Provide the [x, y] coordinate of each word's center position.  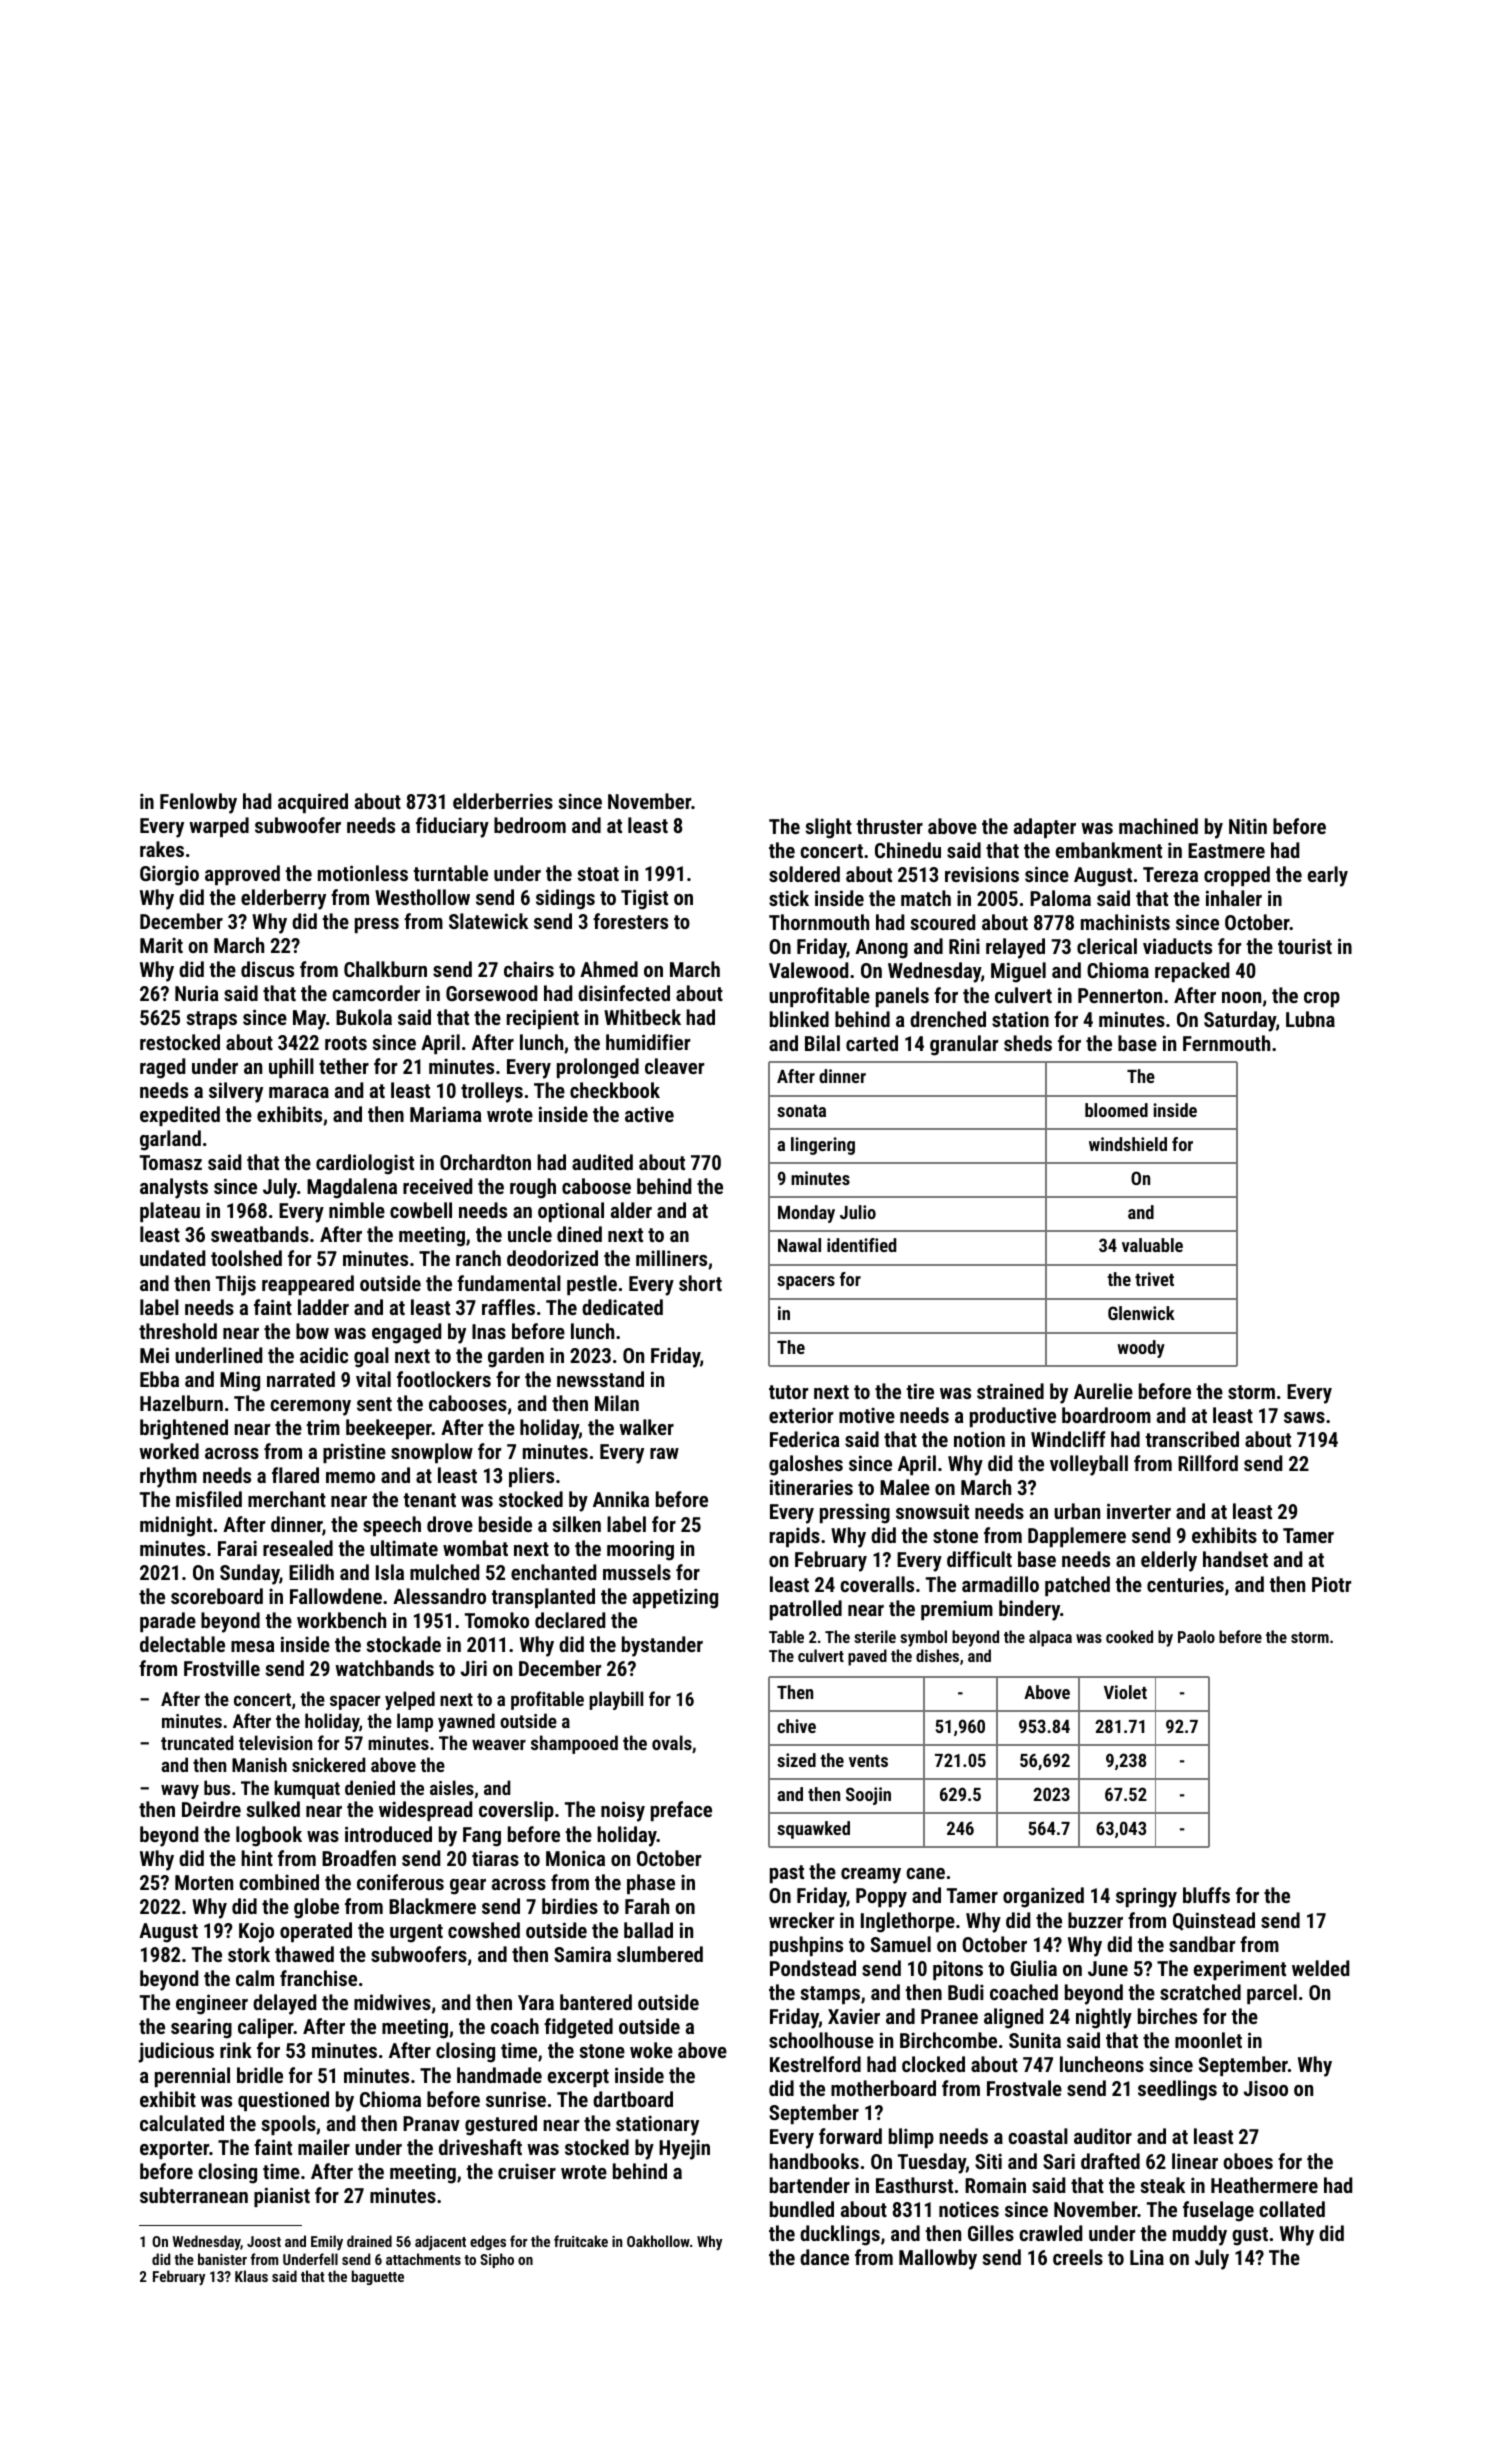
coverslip [516, 1811]
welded [1320, 1968]
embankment [1109, 850]
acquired [313, 803]
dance [824, 2257]
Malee [905, 1487]
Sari [1059, 2161]
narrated [301, 1379]
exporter [174, 2150]
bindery [1029, 1610]
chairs [529, 969]
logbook [269, 1836]
